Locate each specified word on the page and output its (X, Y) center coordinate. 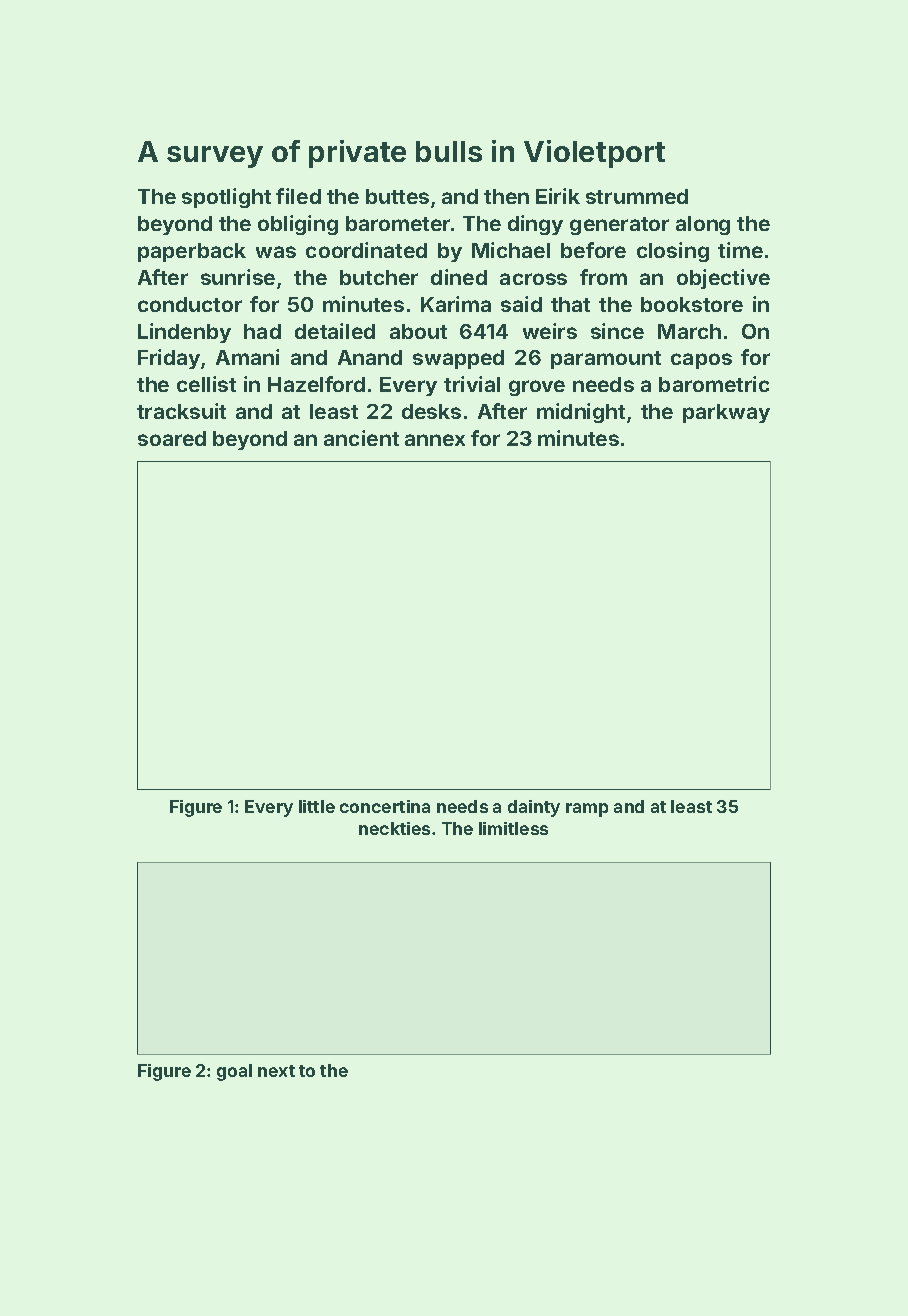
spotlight (226, 198)
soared (172, 438)
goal (234, 1072)
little (317, 806)
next (276, 1071)
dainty (534, 808)
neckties (394, 828)
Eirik (558, 196)
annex (435, 440)
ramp (587, 810)
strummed (637, 196)
